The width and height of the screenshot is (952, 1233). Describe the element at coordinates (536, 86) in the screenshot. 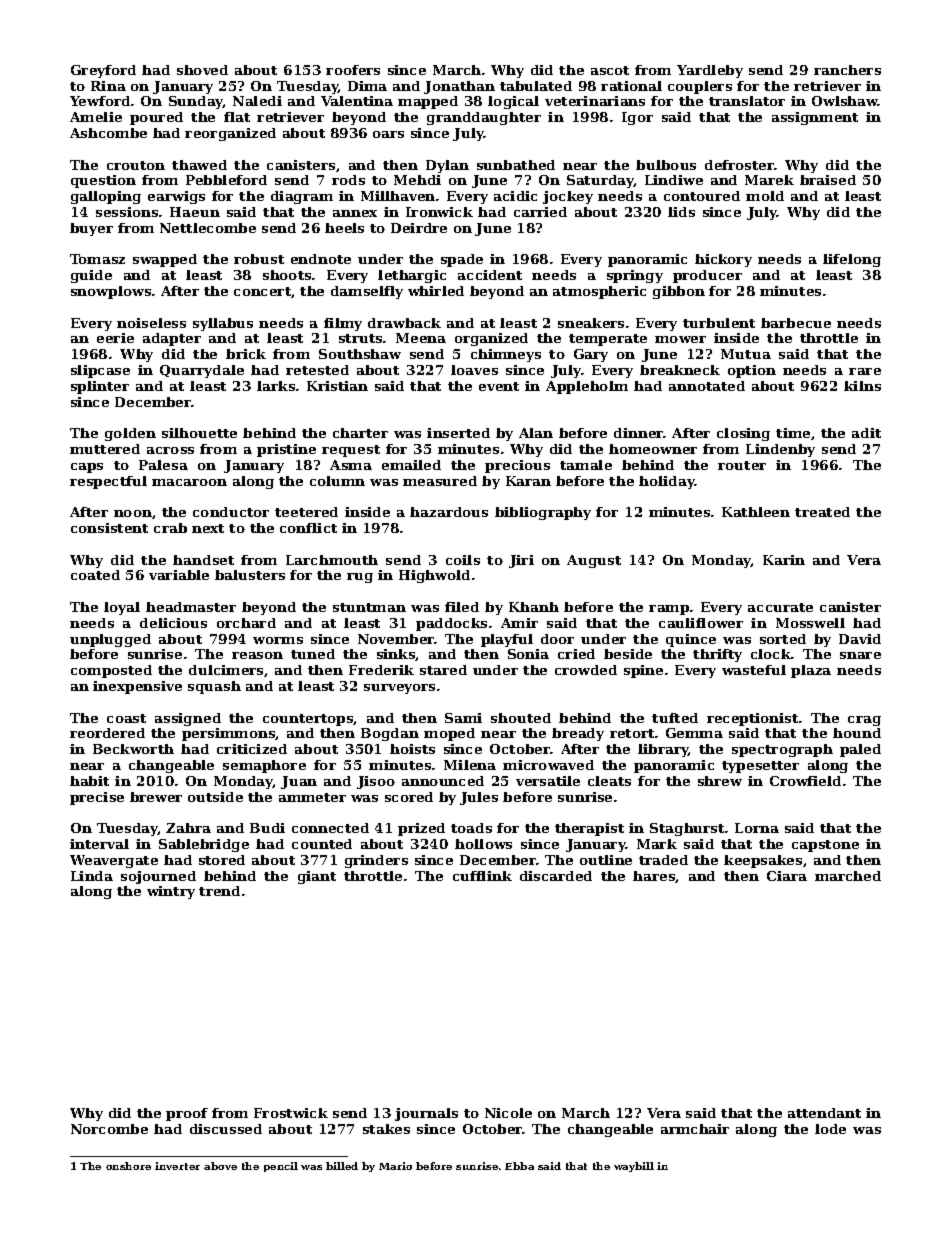

I see `tabulated` at that location.
